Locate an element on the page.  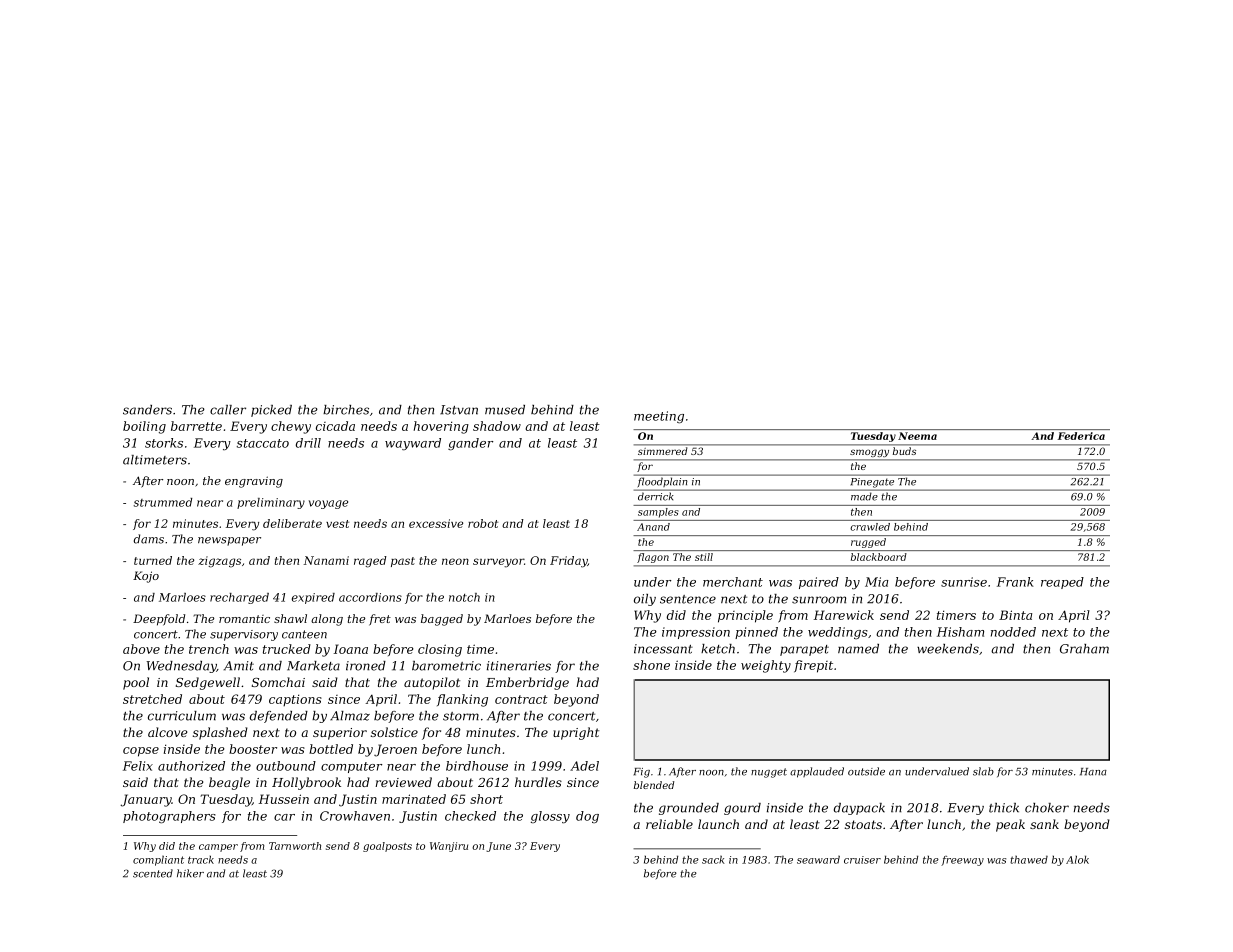
boiling is located at coordinates (144, 427).
